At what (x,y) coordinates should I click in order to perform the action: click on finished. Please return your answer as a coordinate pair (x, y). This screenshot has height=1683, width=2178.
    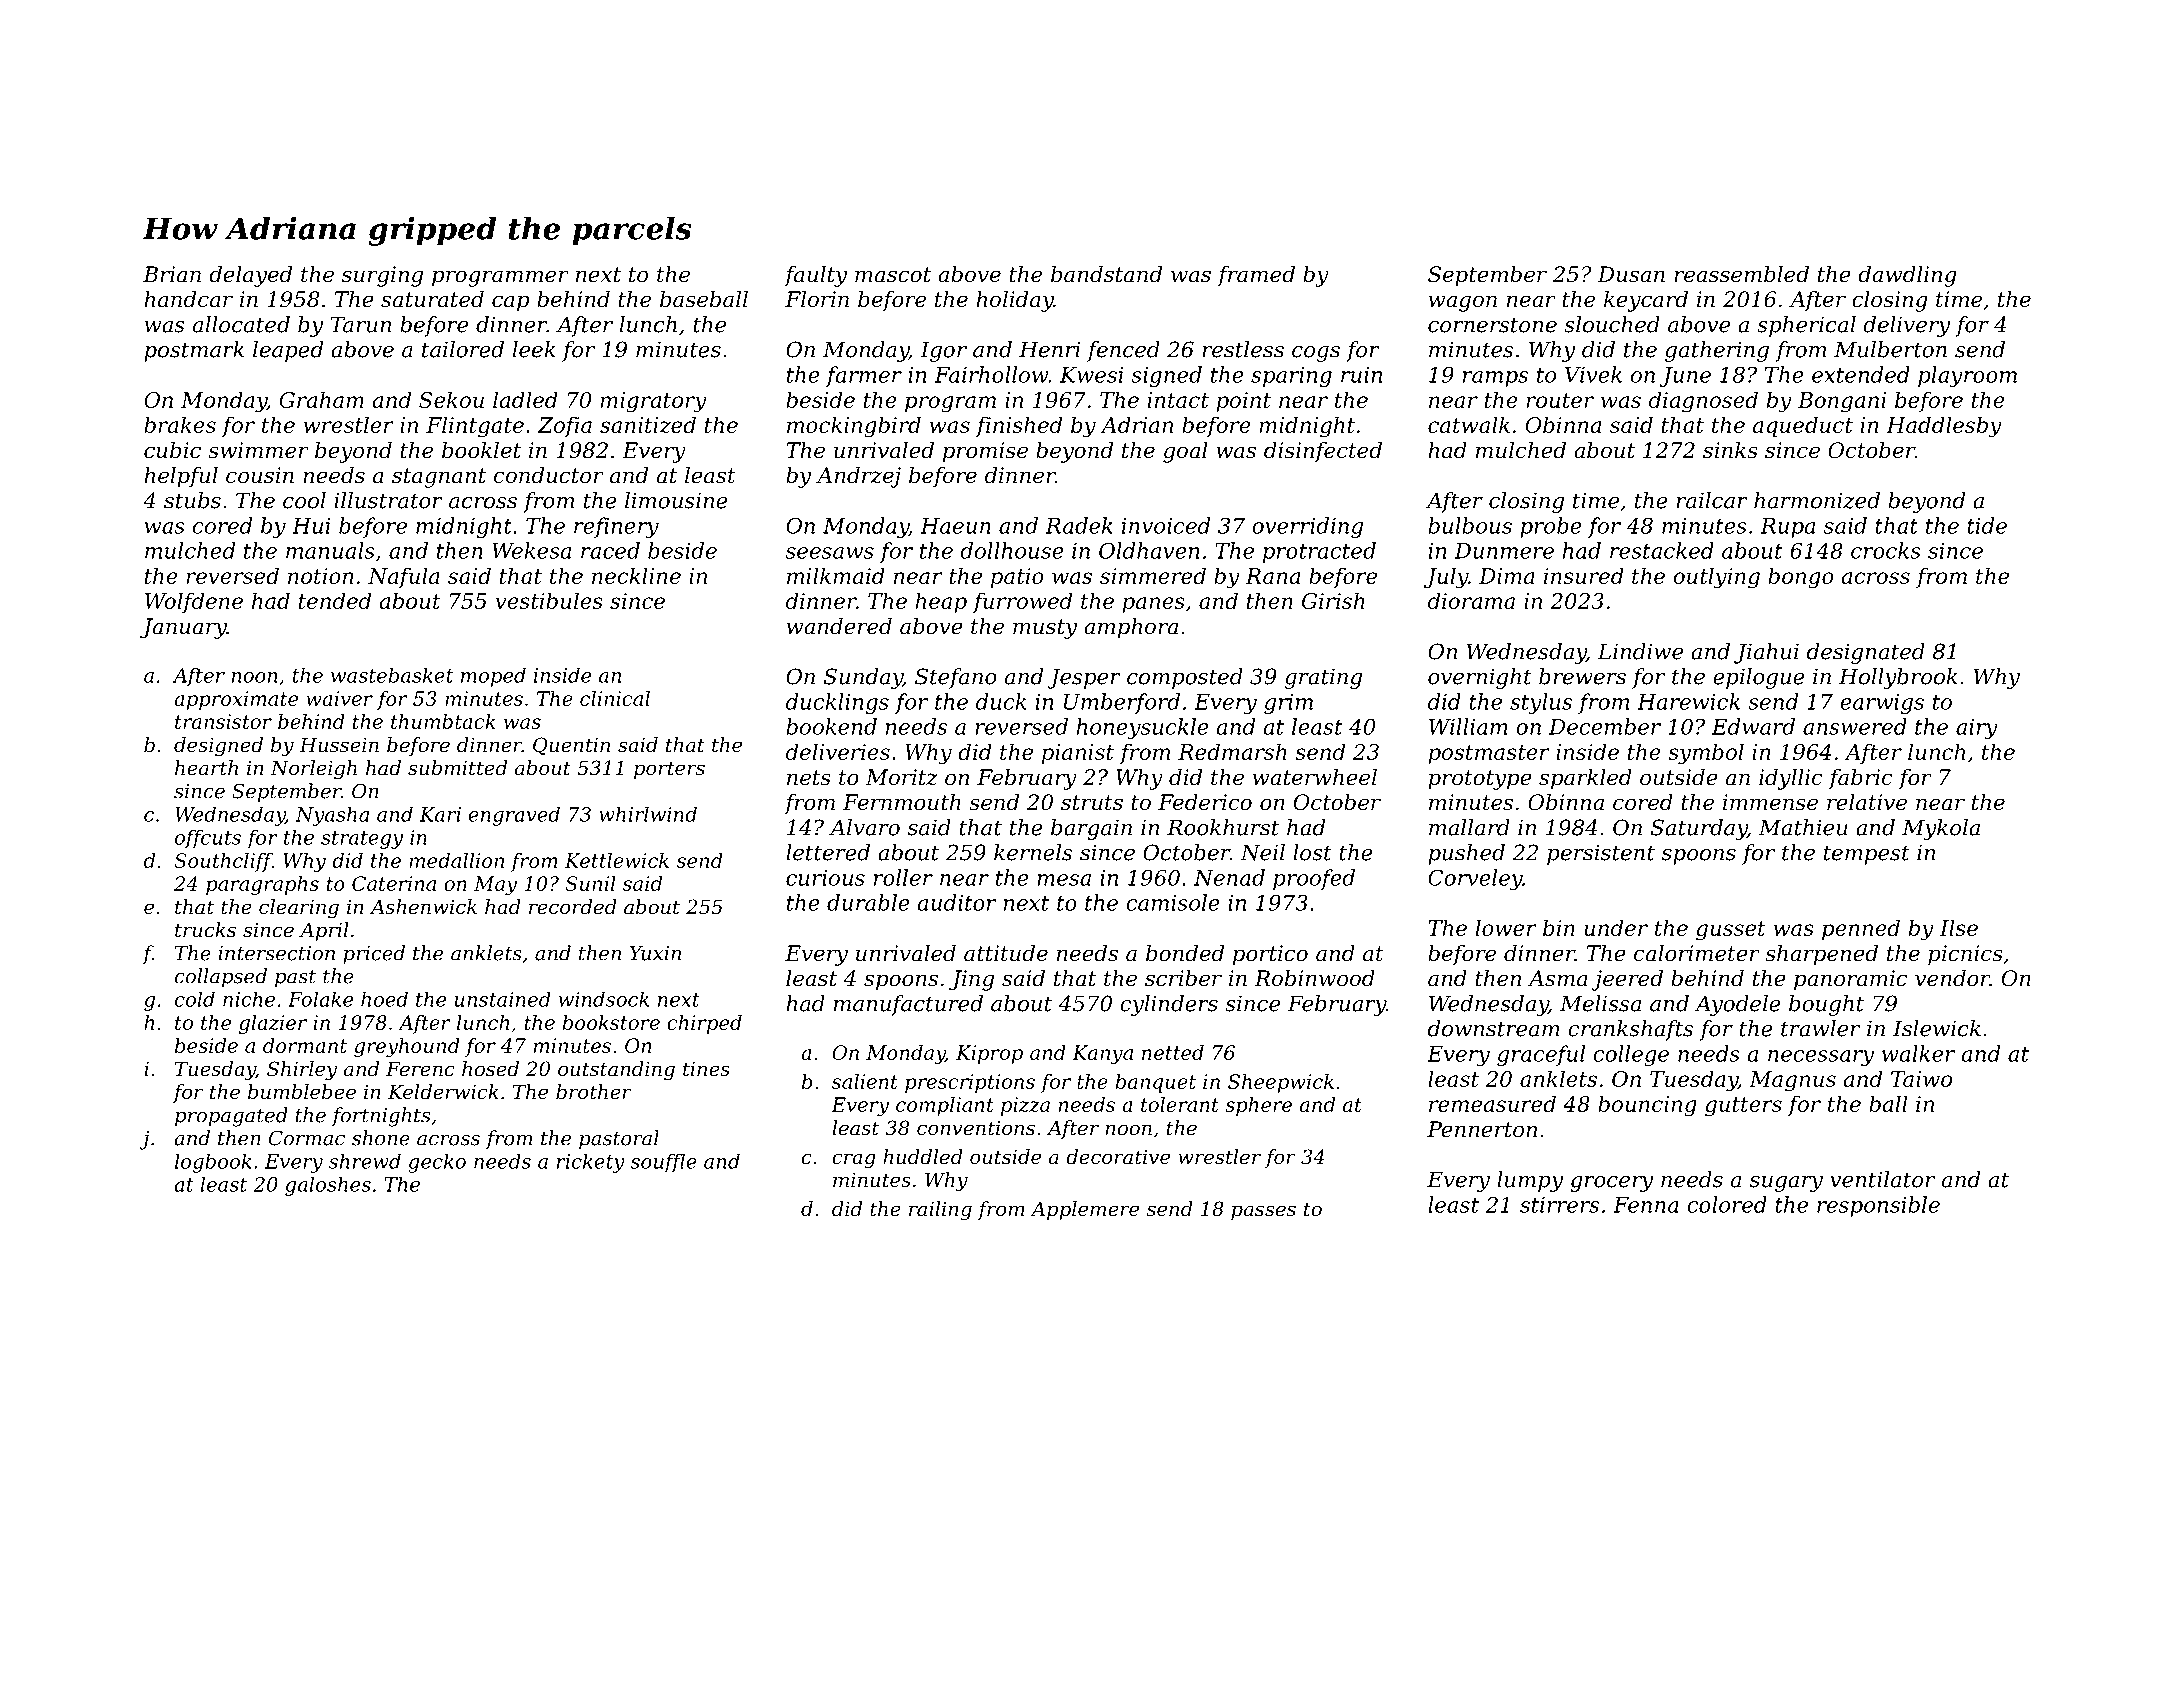
    Looking at the image, I should click on (1019, 426).
